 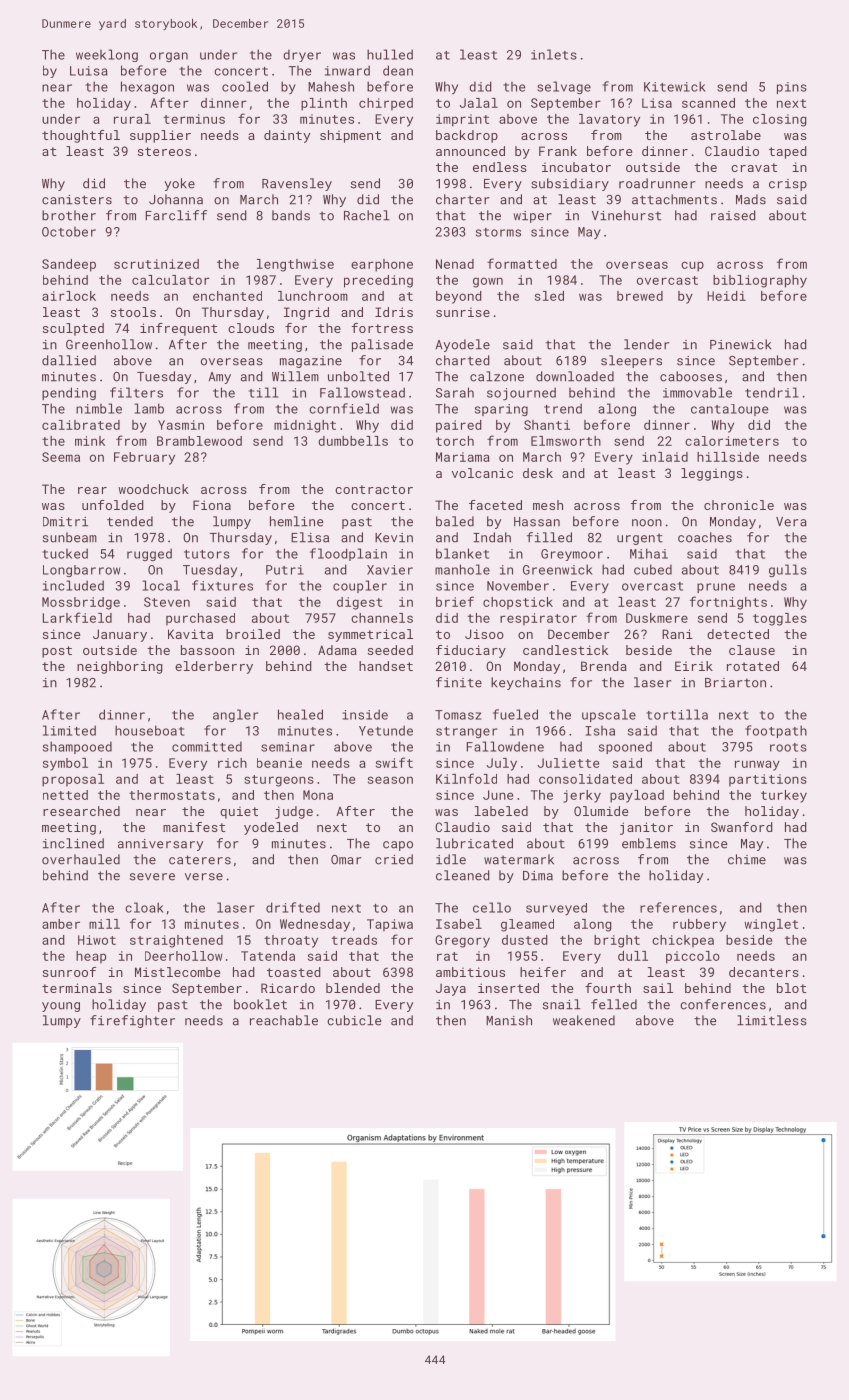 I want to click on shipment, so click(x=350, y=136).
